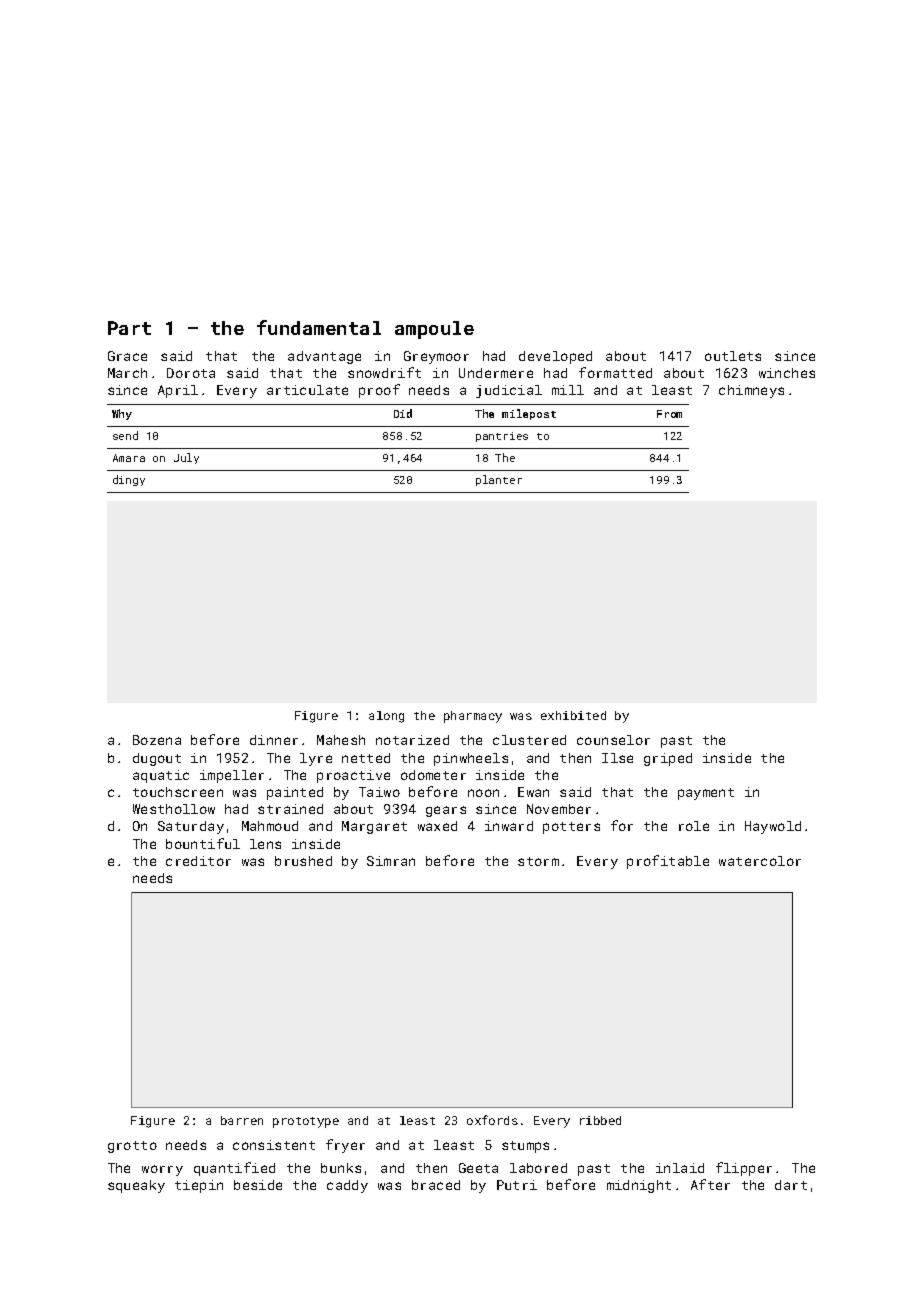  What do you see at coordinates (434, 330) in the page?
I see `ampoule` at bounding box center [434, 330].
